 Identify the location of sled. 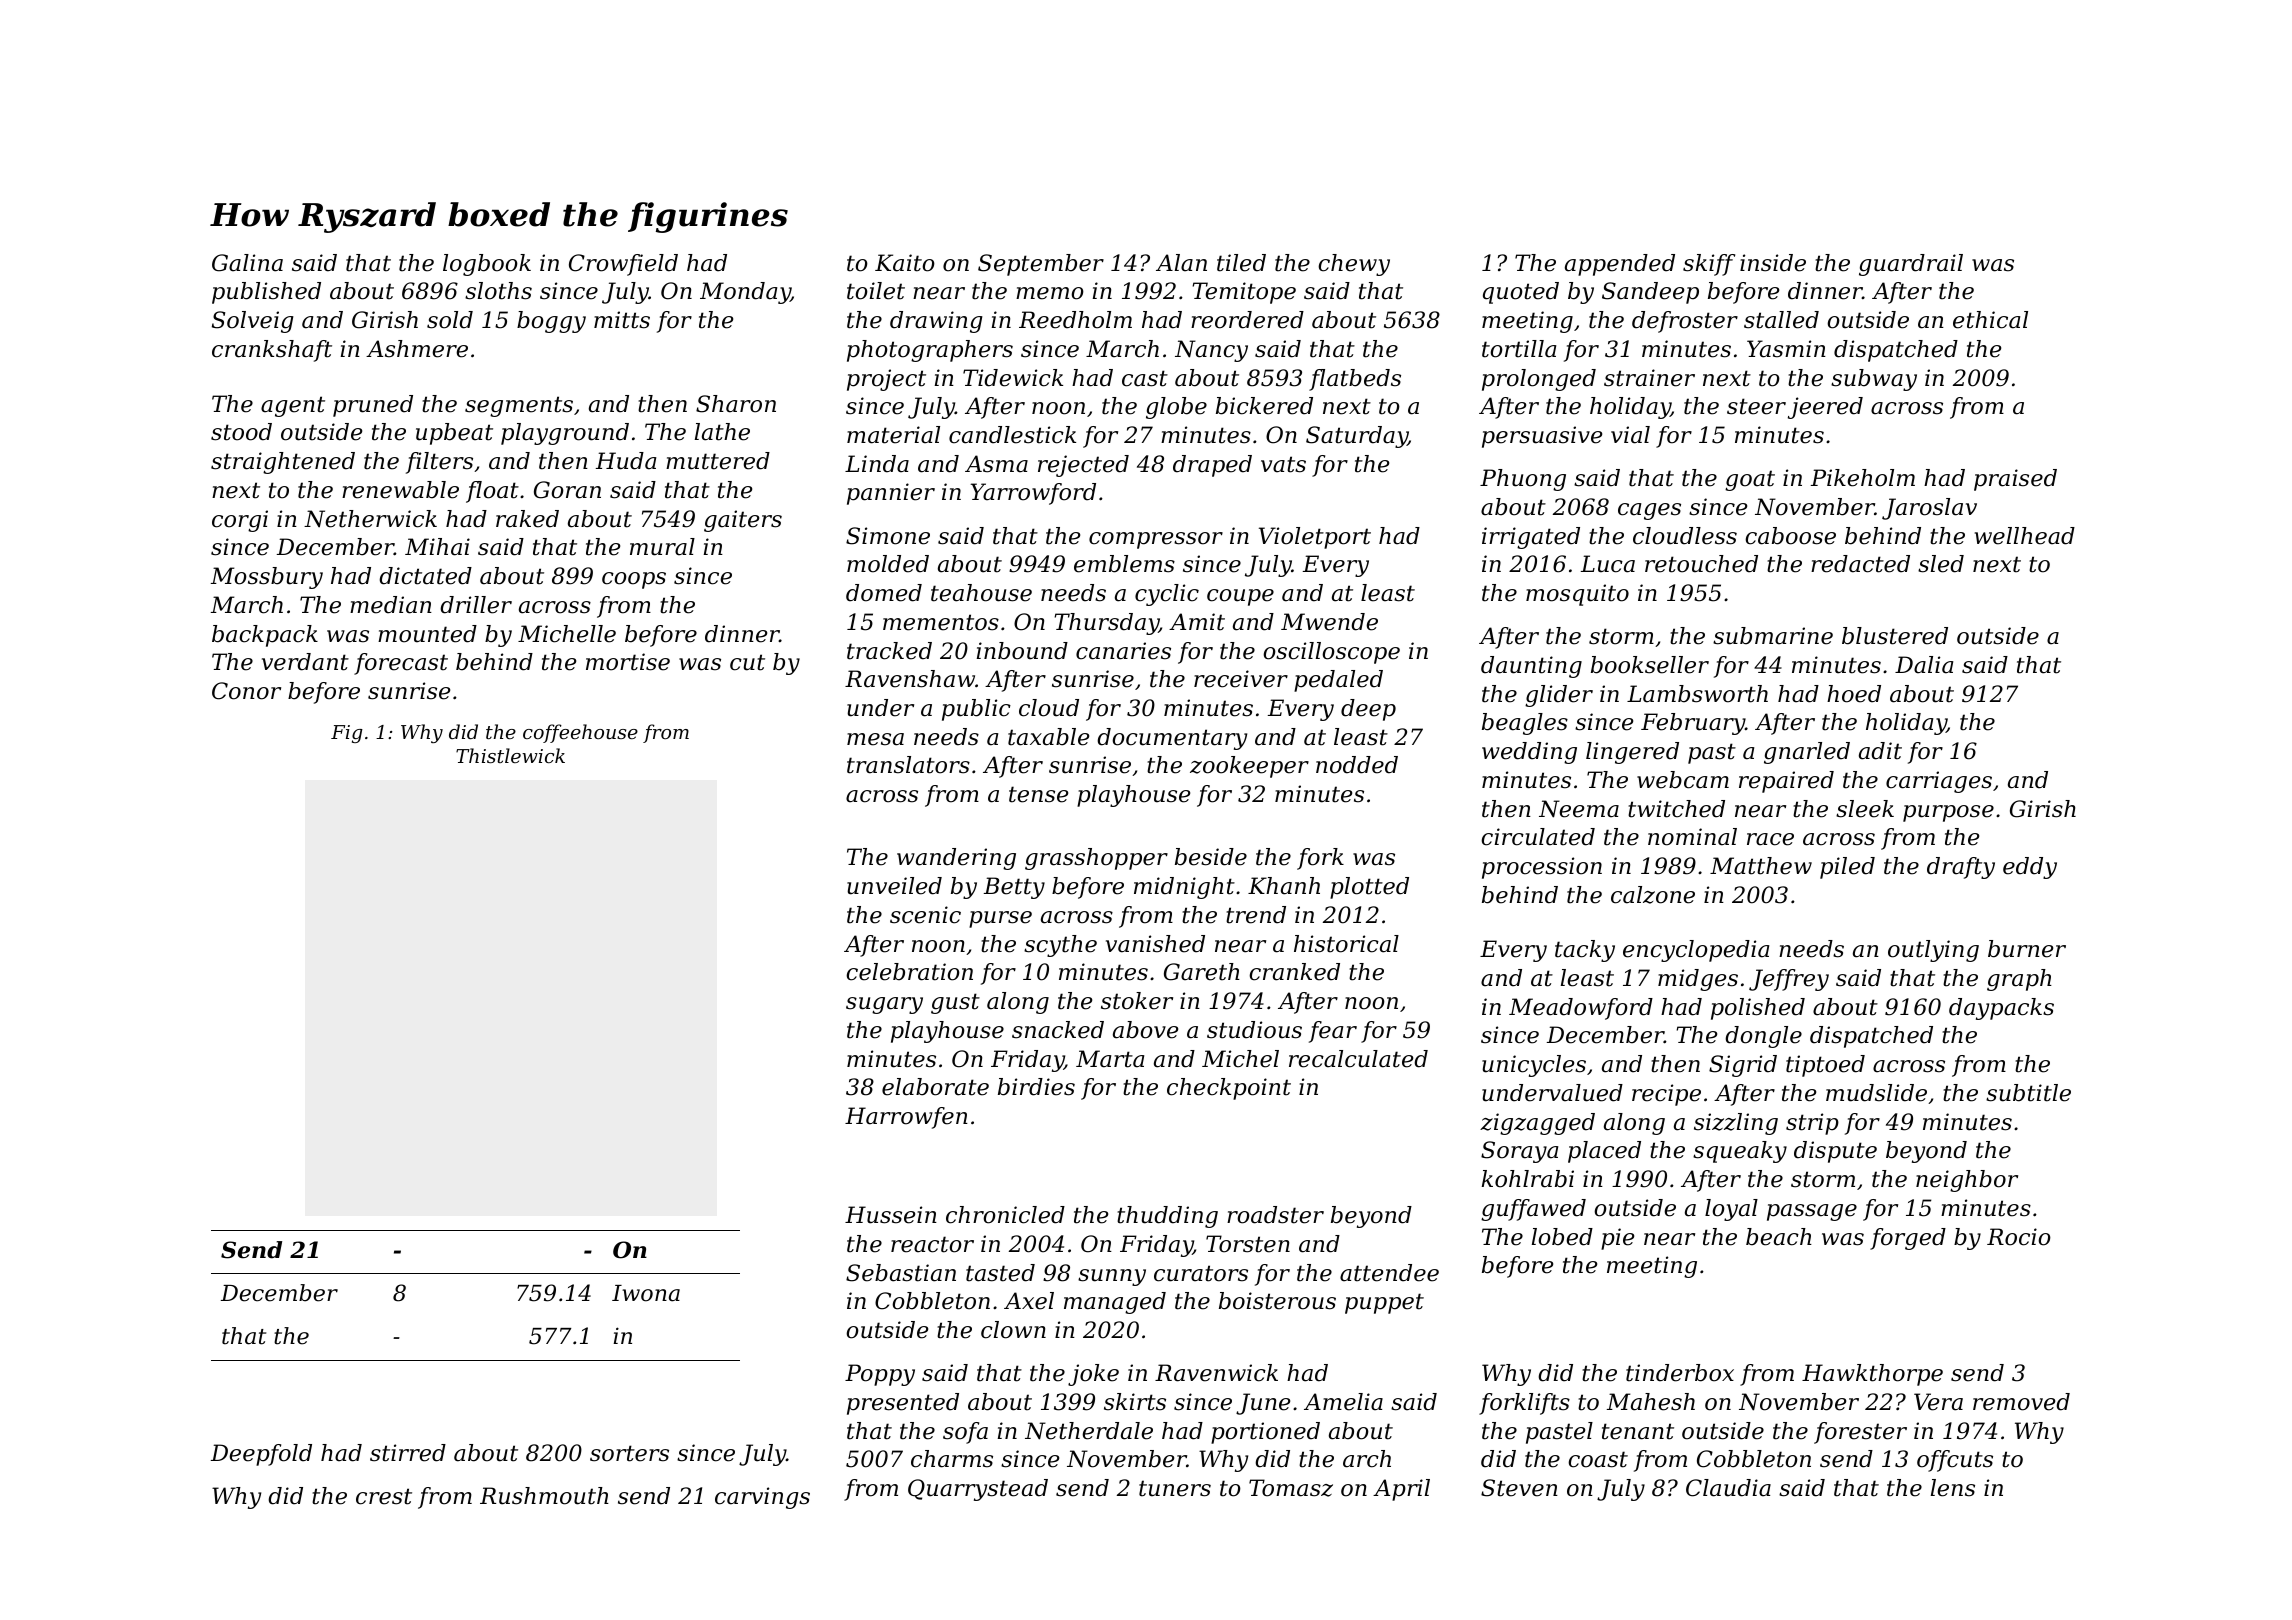
(1941, 564).
